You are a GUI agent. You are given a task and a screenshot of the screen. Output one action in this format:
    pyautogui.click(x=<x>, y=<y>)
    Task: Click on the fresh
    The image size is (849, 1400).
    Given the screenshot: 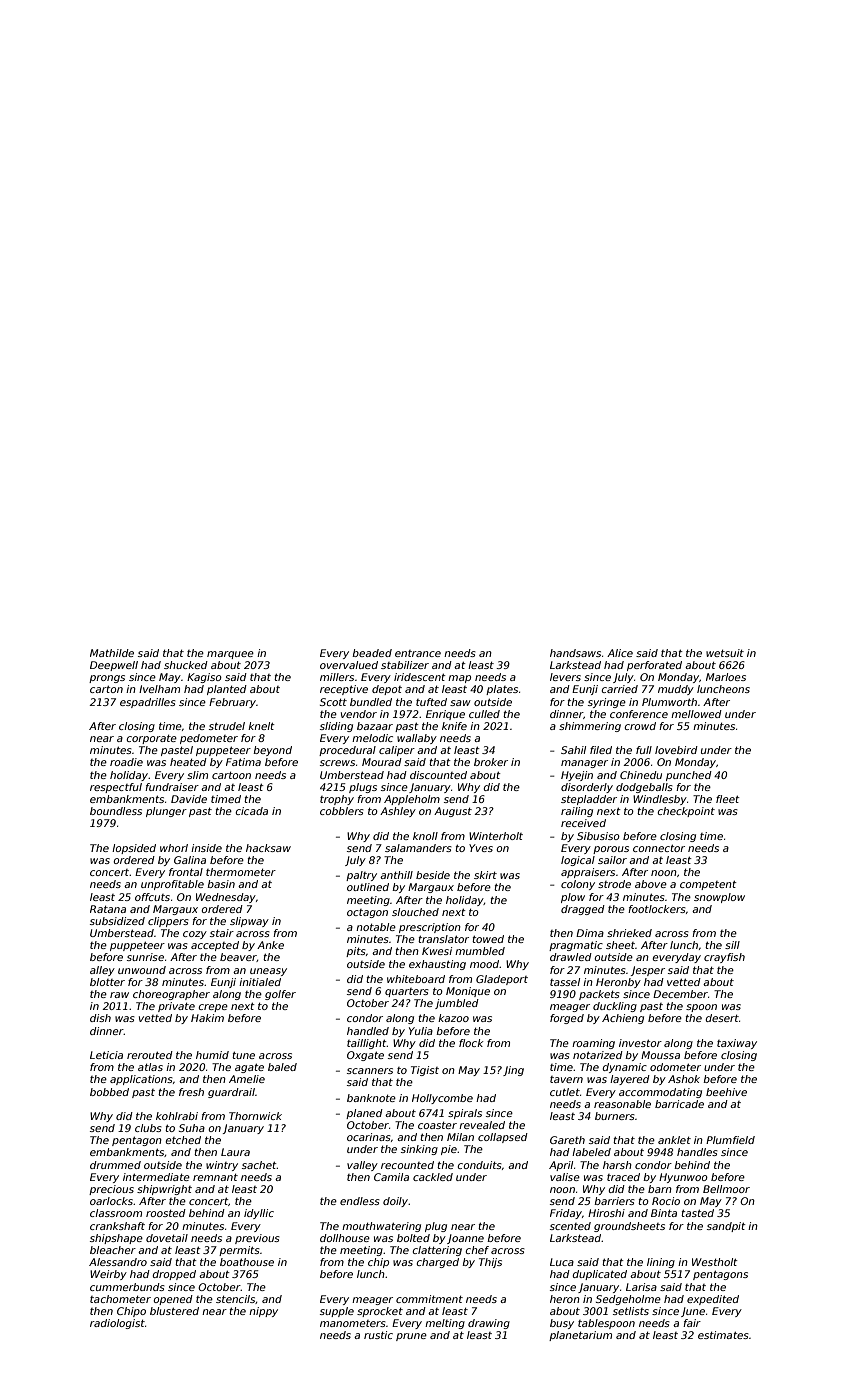 What is the action you would take?
    pyautogui.click(x=191, y=1092)
